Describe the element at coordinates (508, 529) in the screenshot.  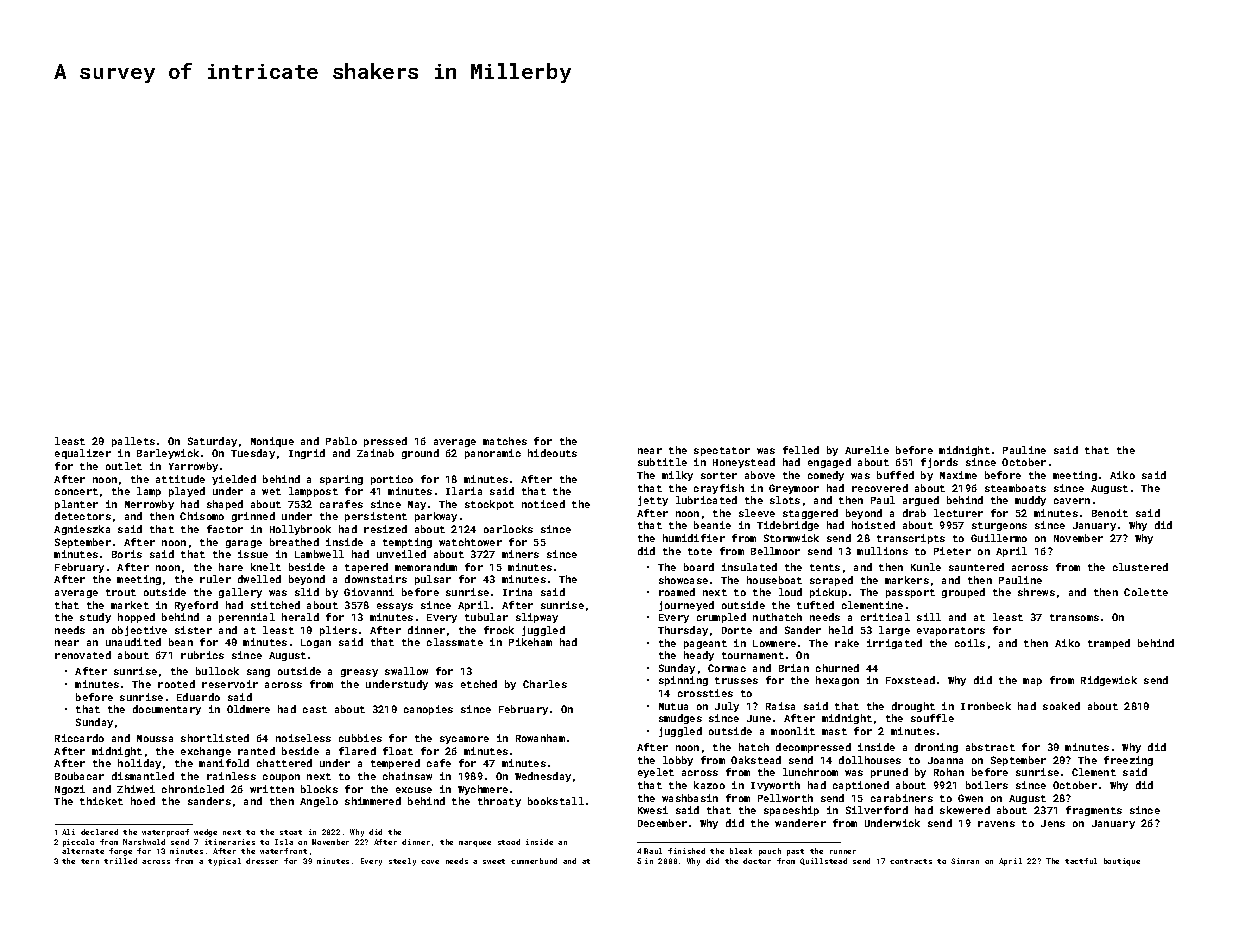
I see `oarlocks` at that location.
